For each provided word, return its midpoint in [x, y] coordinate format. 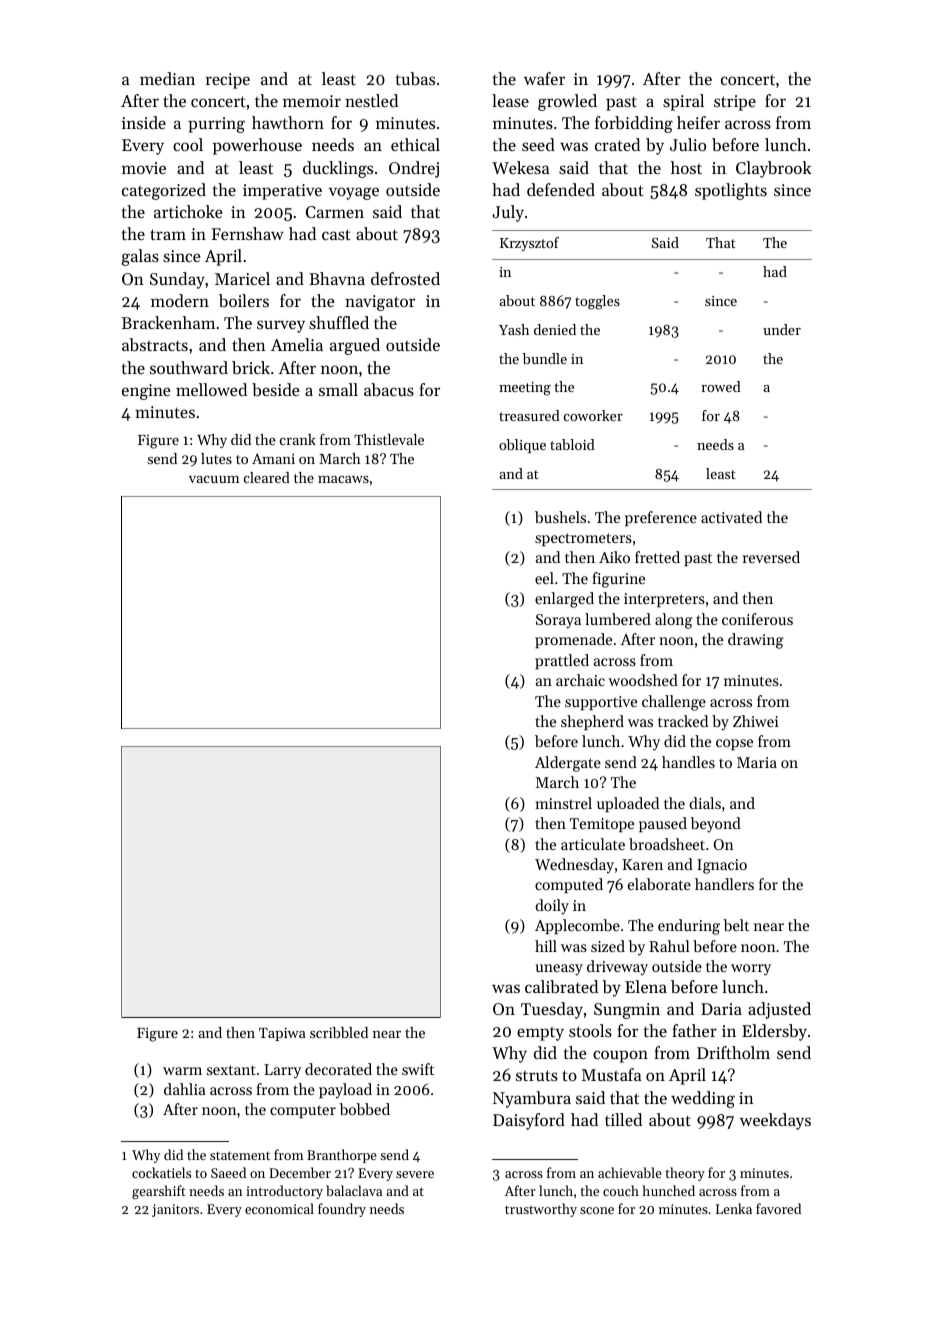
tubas [415, 78]
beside [276, 389]
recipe [227, 81]
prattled [562, 661]
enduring [689, 927]
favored [778, 1208]
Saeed [228, 1172]
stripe [735, 103]
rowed [721, 386]
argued [355, 346]
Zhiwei [756, 721]
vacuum [214, 479]
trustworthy [541, 1210]
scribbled [339, 1032]
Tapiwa [282, 1034]
